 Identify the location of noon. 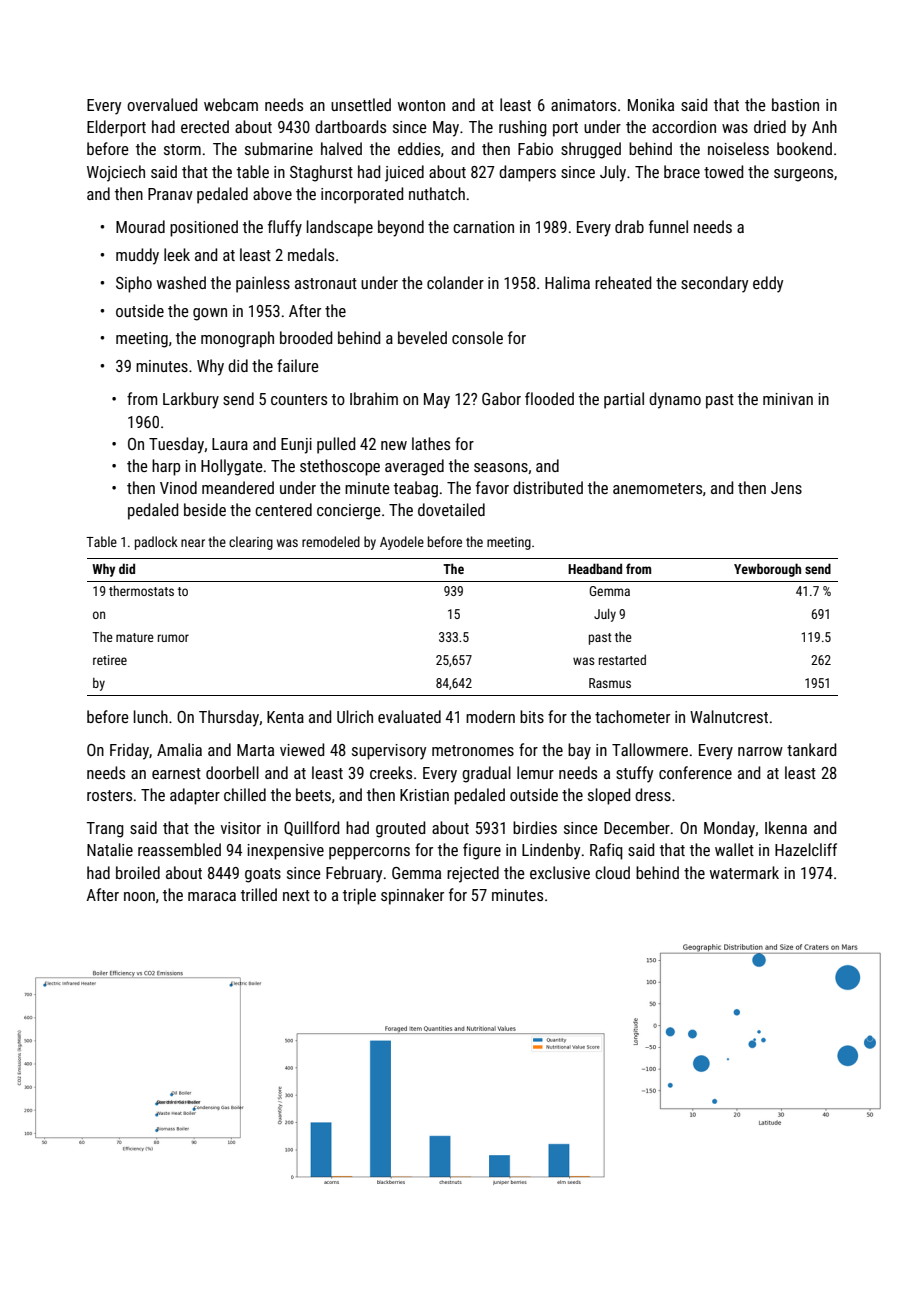
(139, 896).
